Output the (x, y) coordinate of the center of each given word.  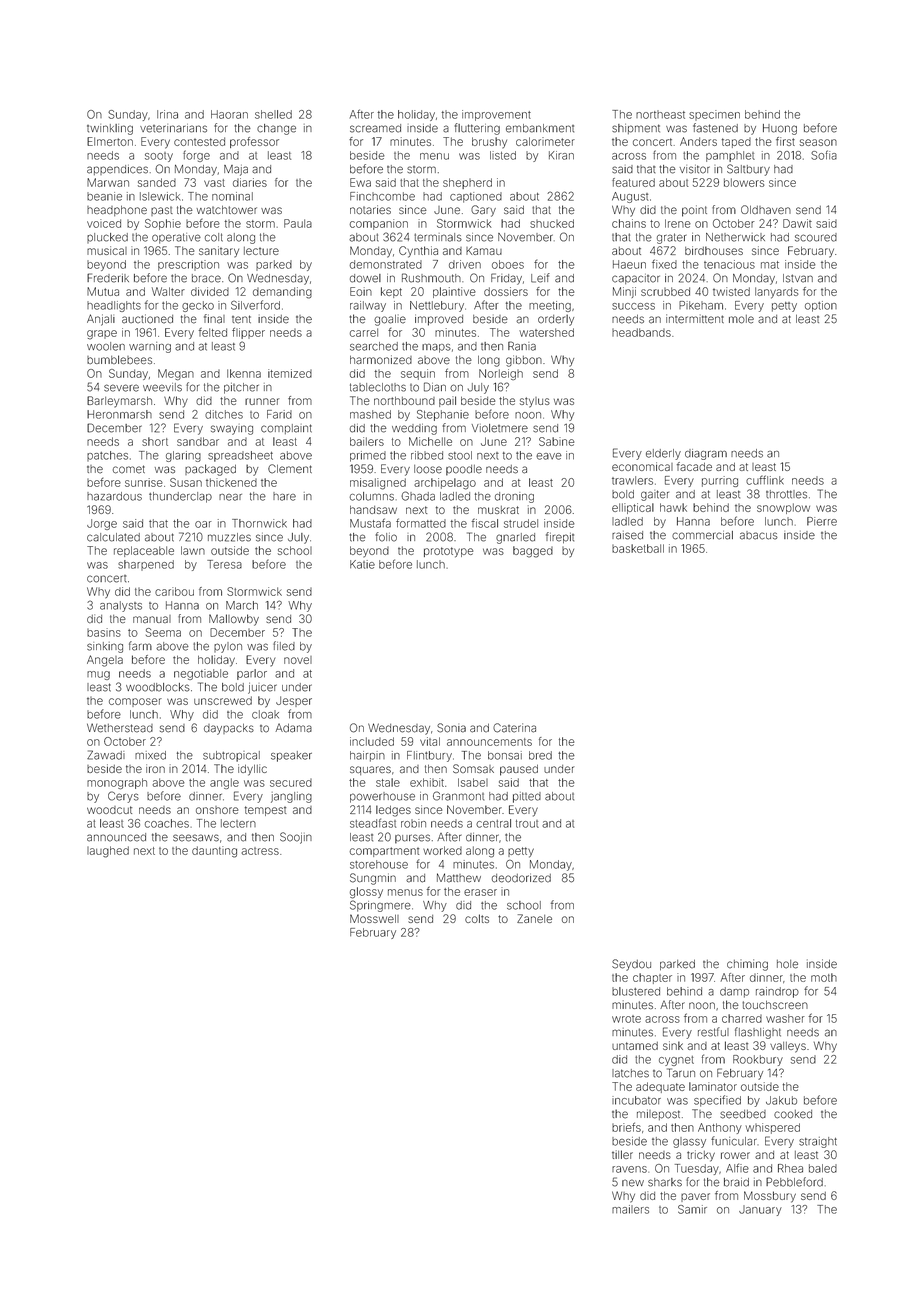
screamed (375, 128)
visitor (695, 169)
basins (104, 632)
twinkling (110, 129)
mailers (630, 1209)
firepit (560, 537)
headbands (641, 332)
